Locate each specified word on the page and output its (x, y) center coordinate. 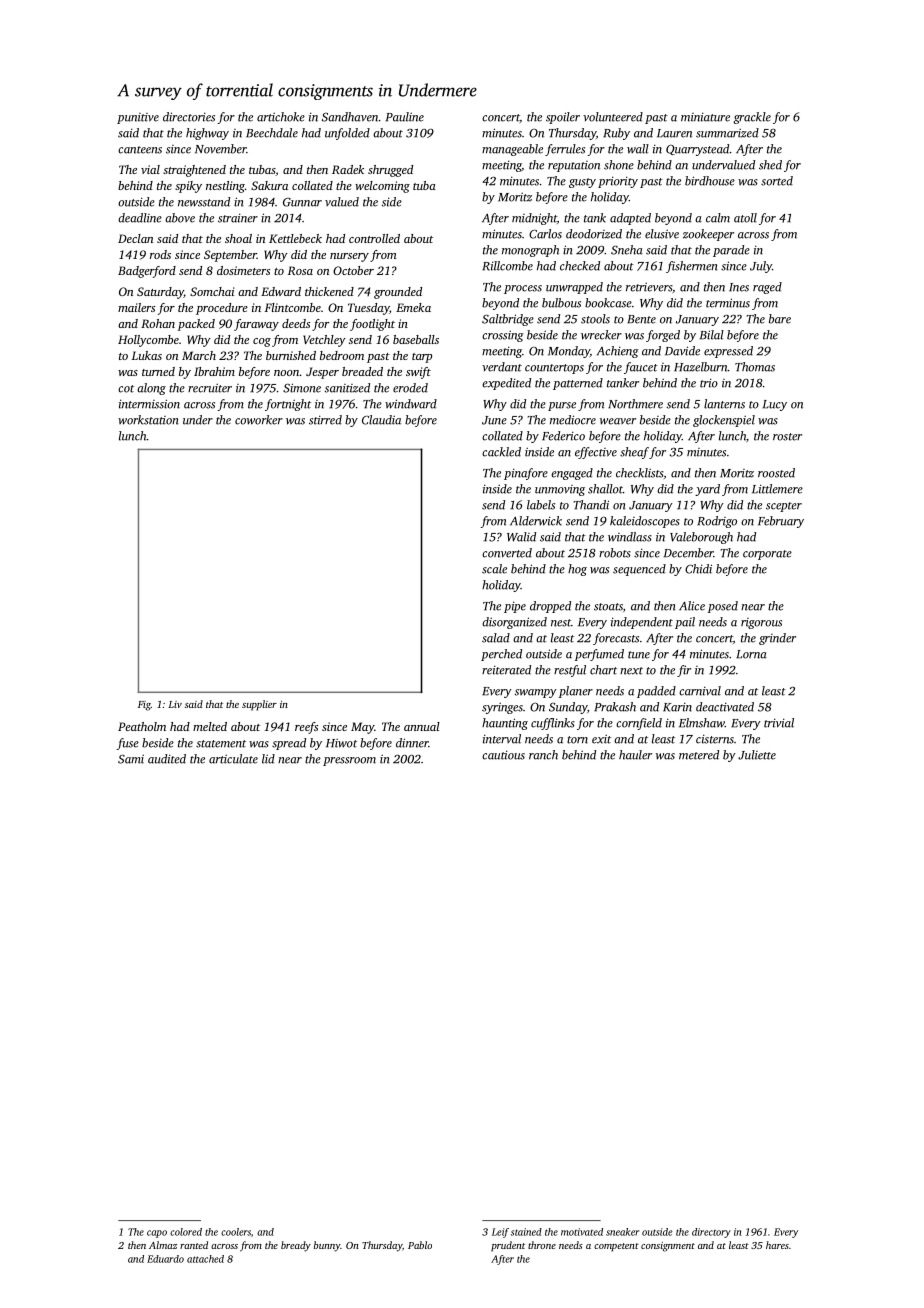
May (362, 728)
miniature (705, 117)
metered (699, 755)
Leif (500, 1233)
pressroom (349, 761)
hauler (635, 755)
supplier (259, 705)
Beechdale (272, 133)
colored (186, 1232)
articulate (233, 759)
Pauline (405, 117)
